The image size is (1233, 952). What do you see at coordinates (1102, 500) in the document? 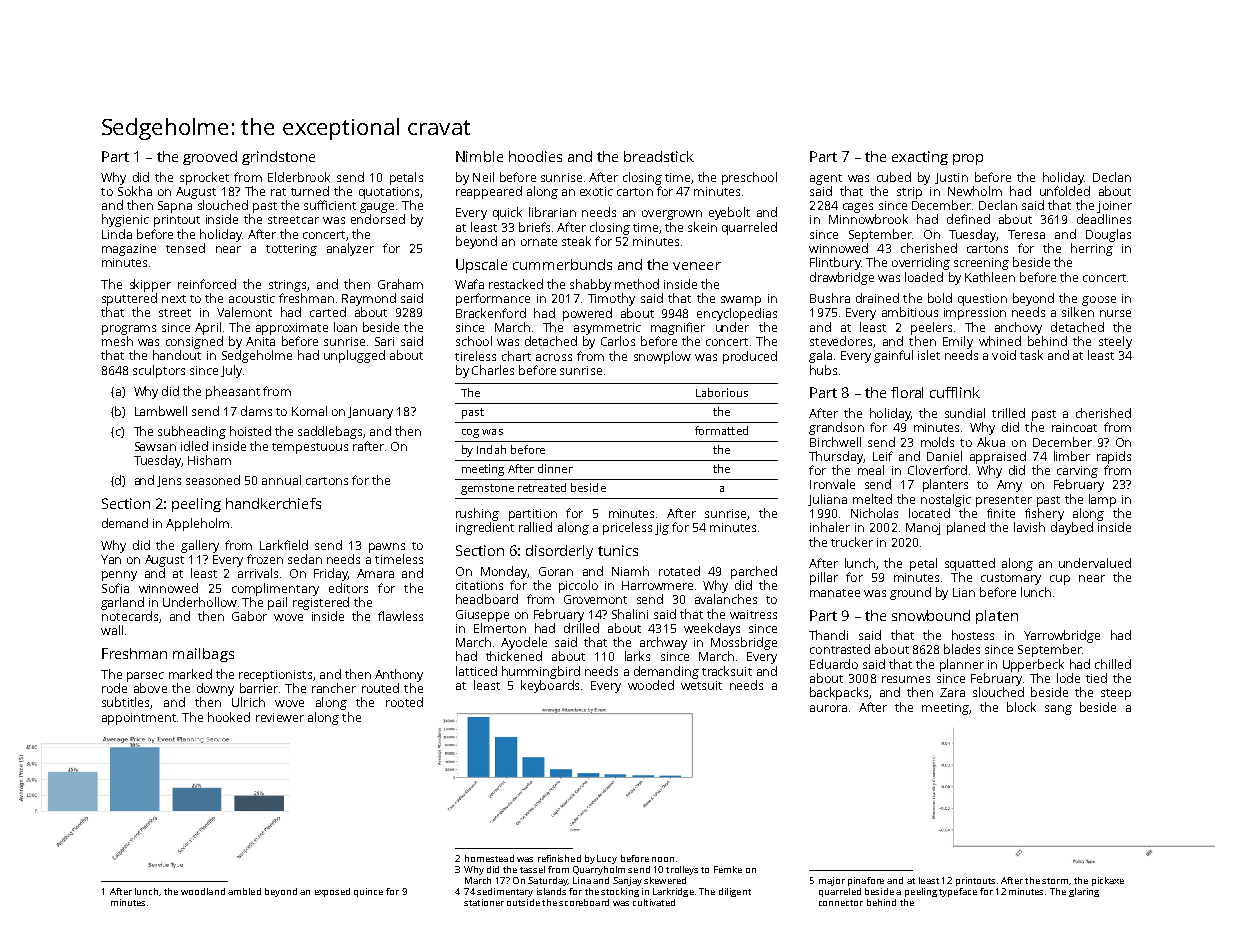
I see `lamp` at bounding box center [1102, 500].
